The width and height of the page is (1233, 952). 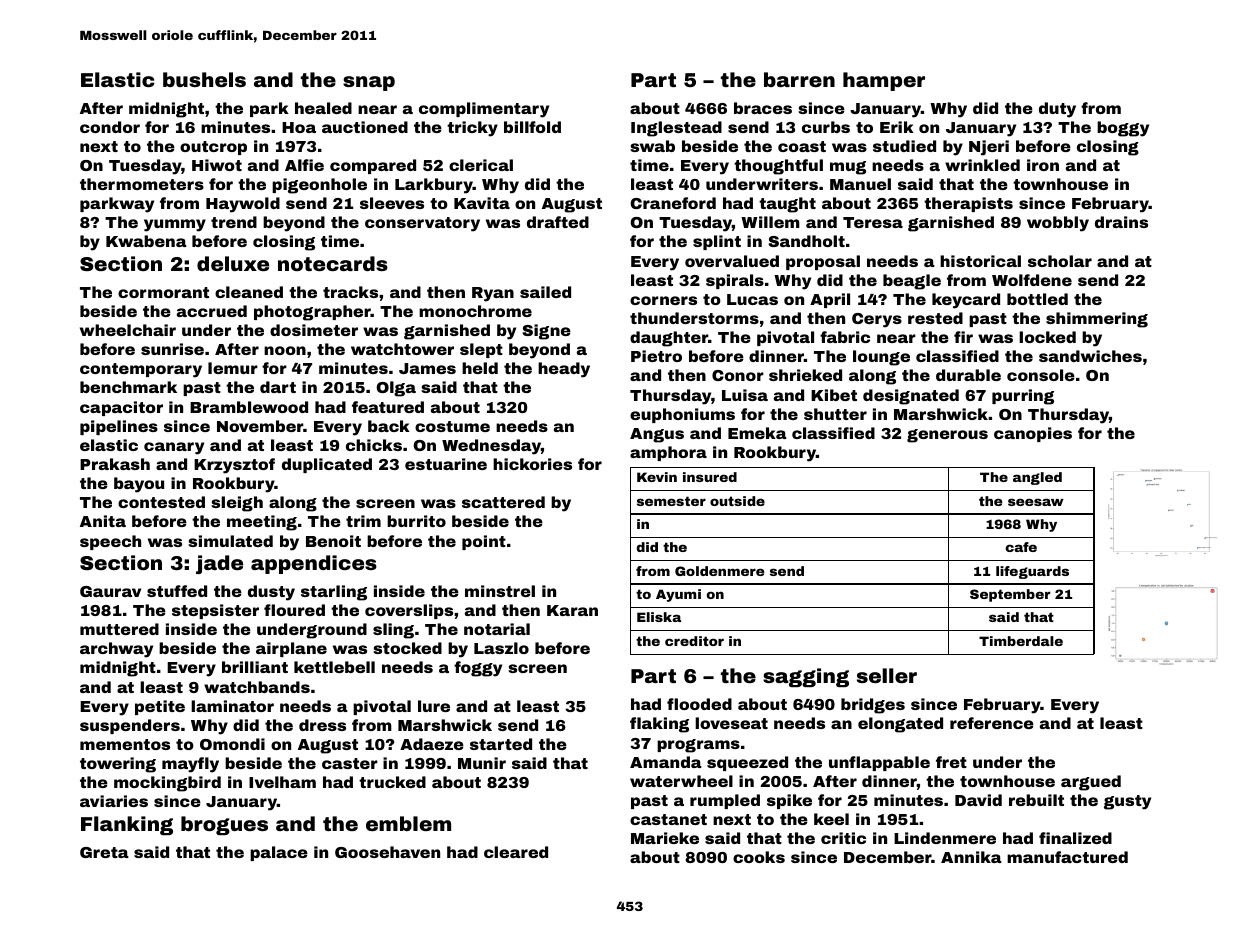 What do you see at coordinates (1033, 434) in the page?
I see `canopies` at bounding box center [1033, 434].
